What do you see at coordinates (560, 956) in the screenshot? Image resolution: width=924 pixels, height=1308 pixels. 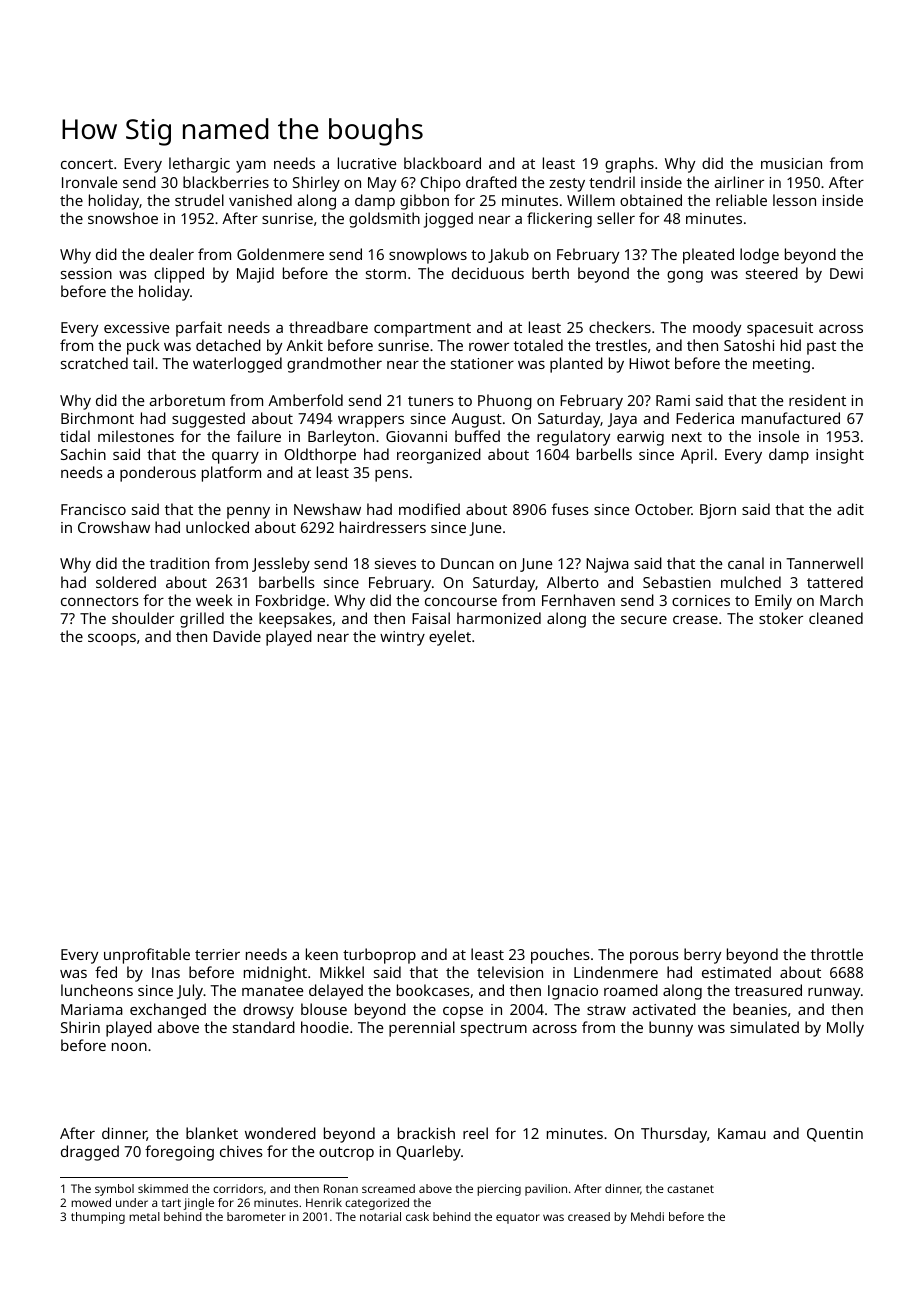 I see `pouches` at bounding box center [560, 956].
